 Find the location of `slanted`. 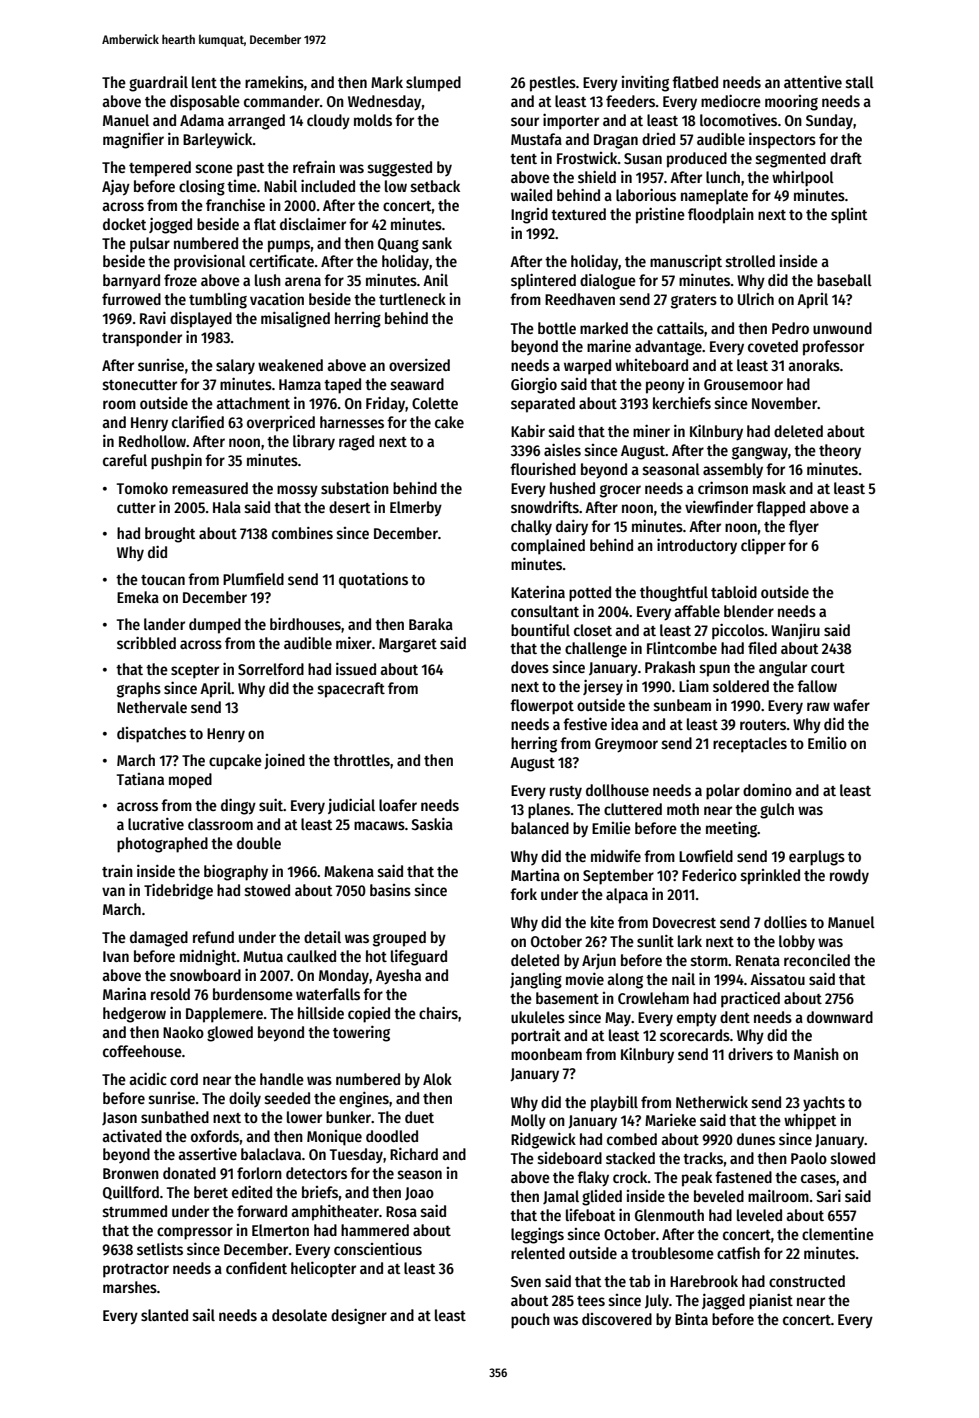

slanted is located at coordinates (164, 1315).
